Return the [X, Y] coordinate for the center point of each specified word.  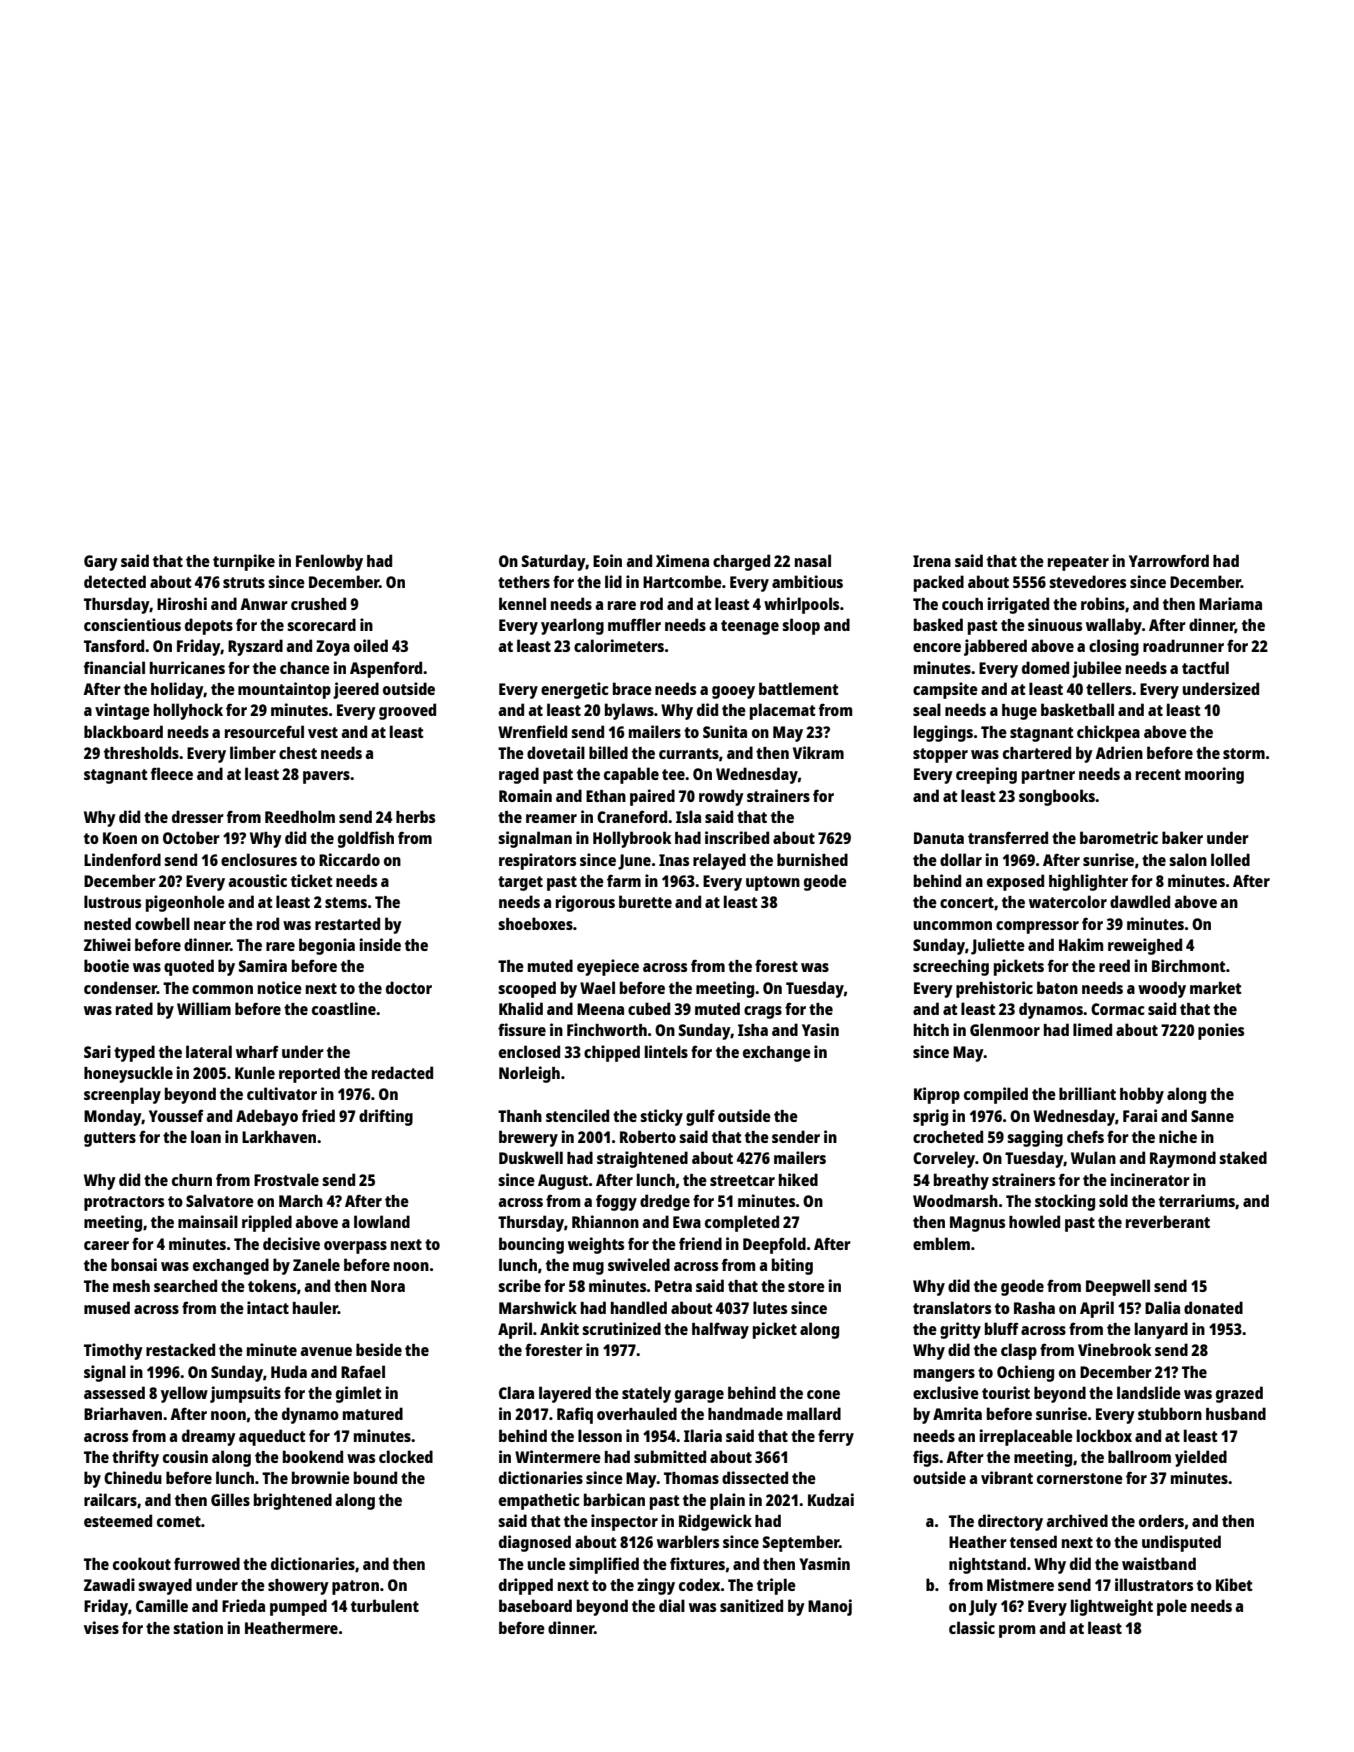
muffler [634, 624]
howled [1034, 1221]
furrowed [207, 1563]
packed [939, 583]
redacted [402, 1072]
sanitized [751, 1605]
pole [1172, 1607]
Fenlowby [329, 562]
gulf [700, 1117]
